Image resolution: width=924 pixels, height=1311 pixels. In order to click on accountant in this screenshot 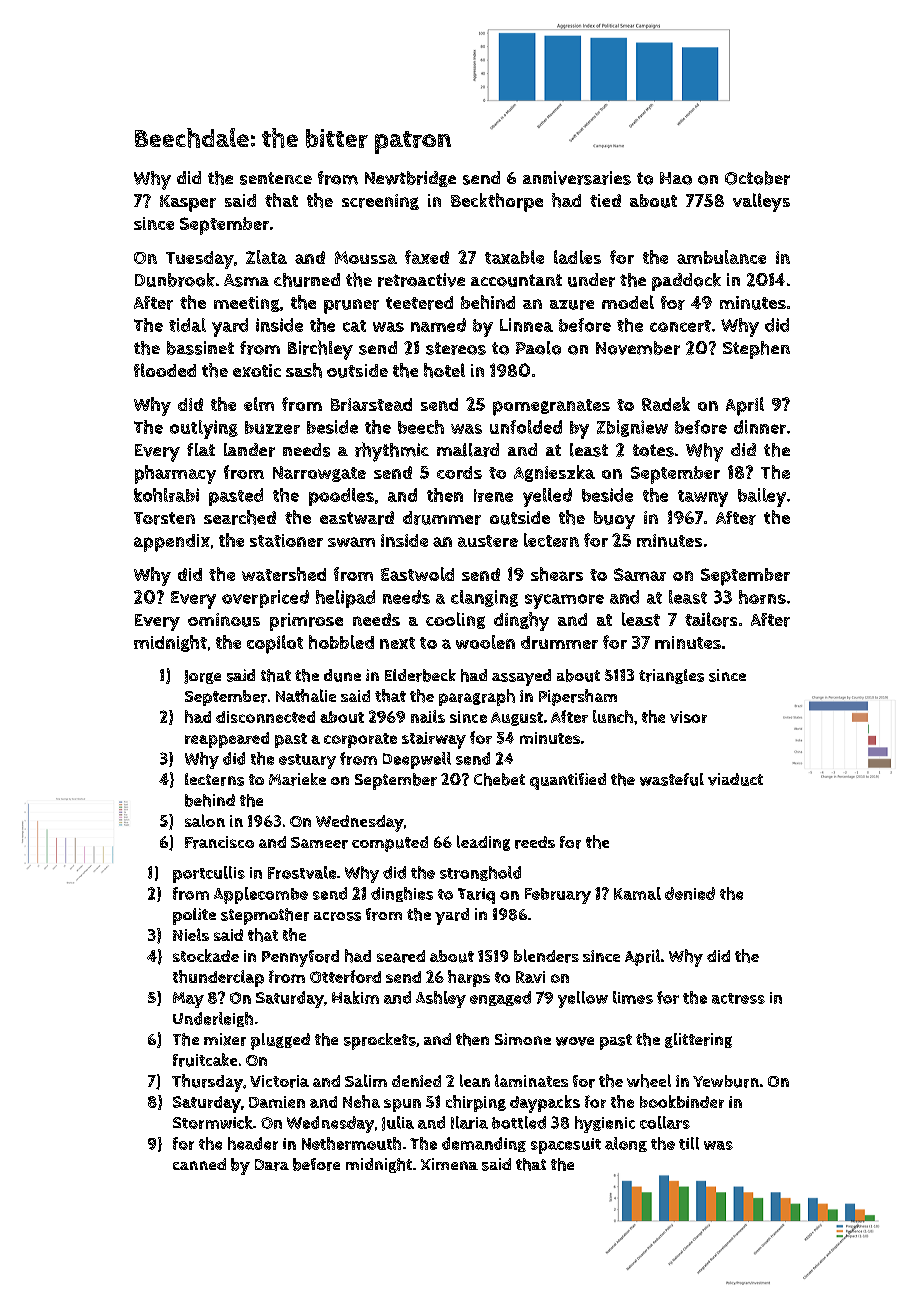, I will do `click(516, 280)`.
